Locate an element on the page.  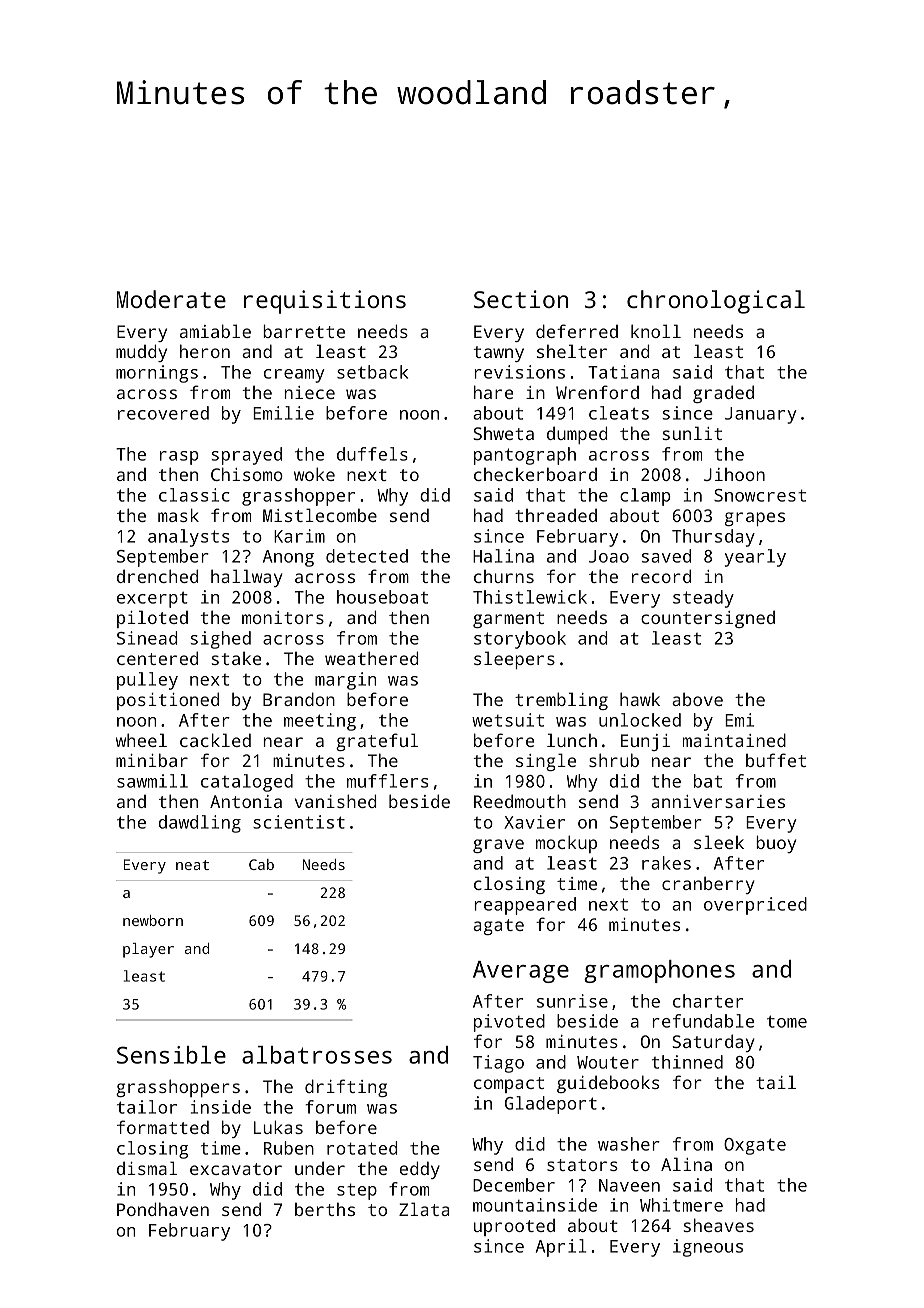
sighed is located at coordinates (220, 640).
